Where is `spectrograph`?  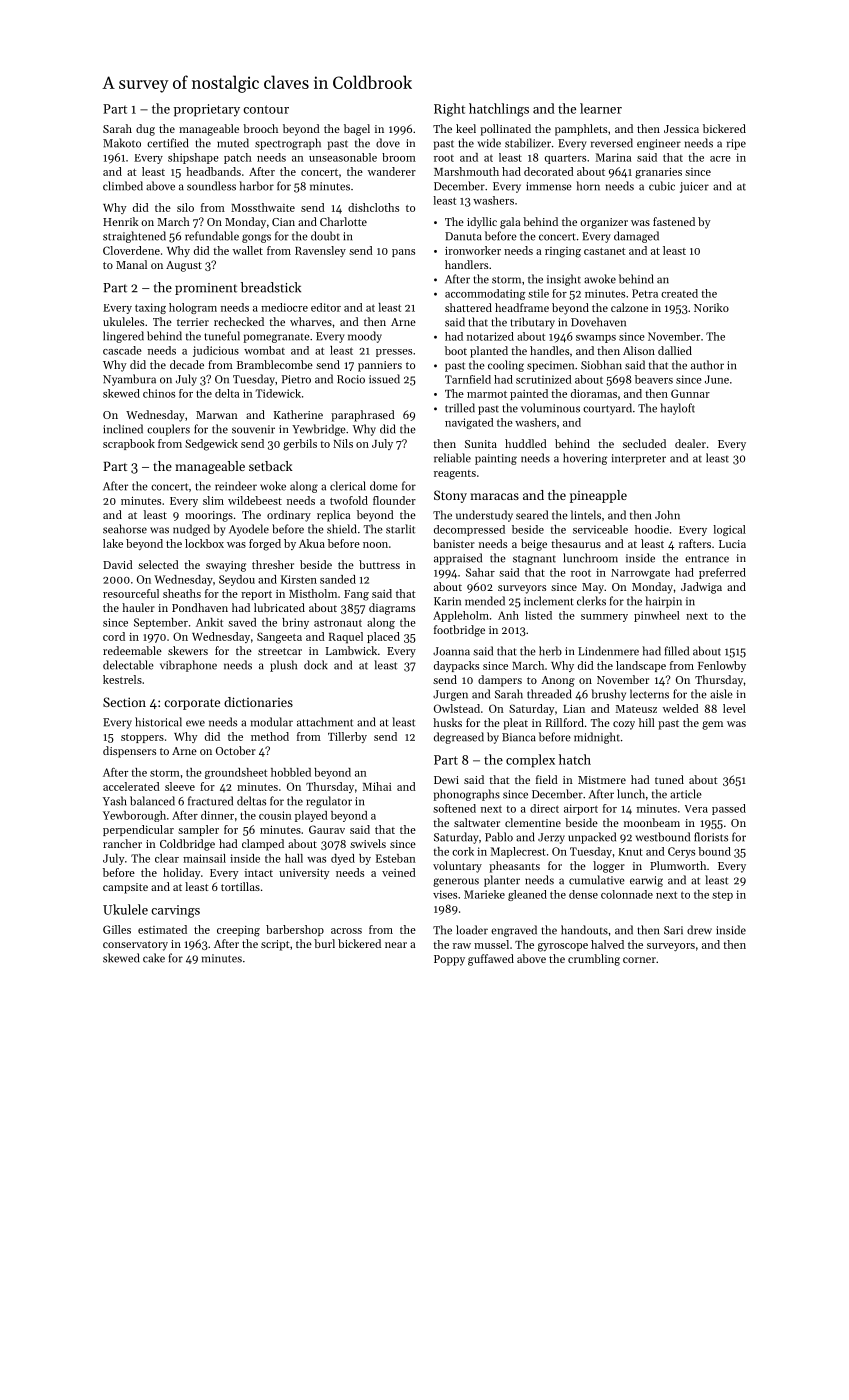 spectrograph is located at coordinates (288, 144).
